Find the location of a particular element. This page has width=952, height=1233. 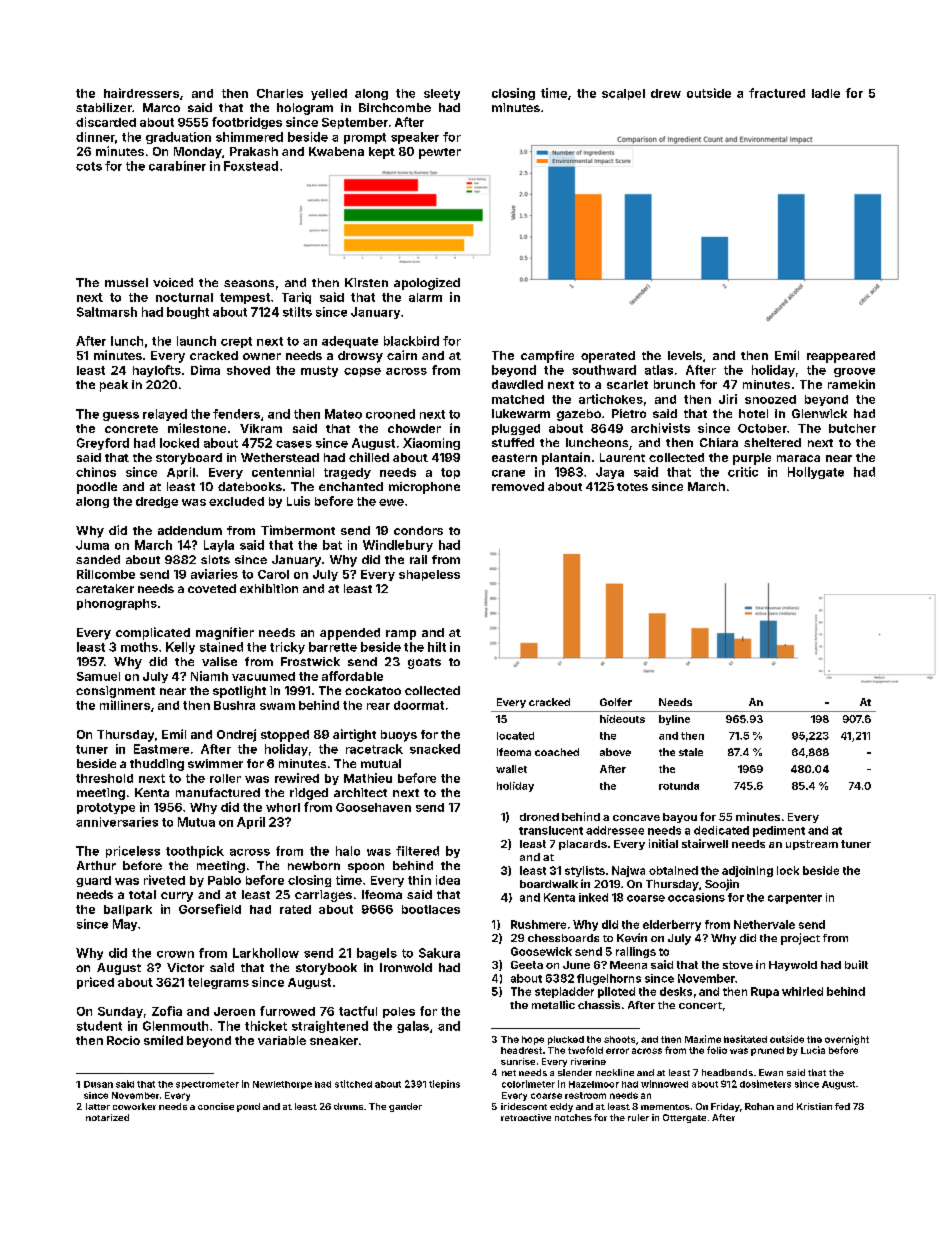

upstream is located at coordinates (812, 845).
